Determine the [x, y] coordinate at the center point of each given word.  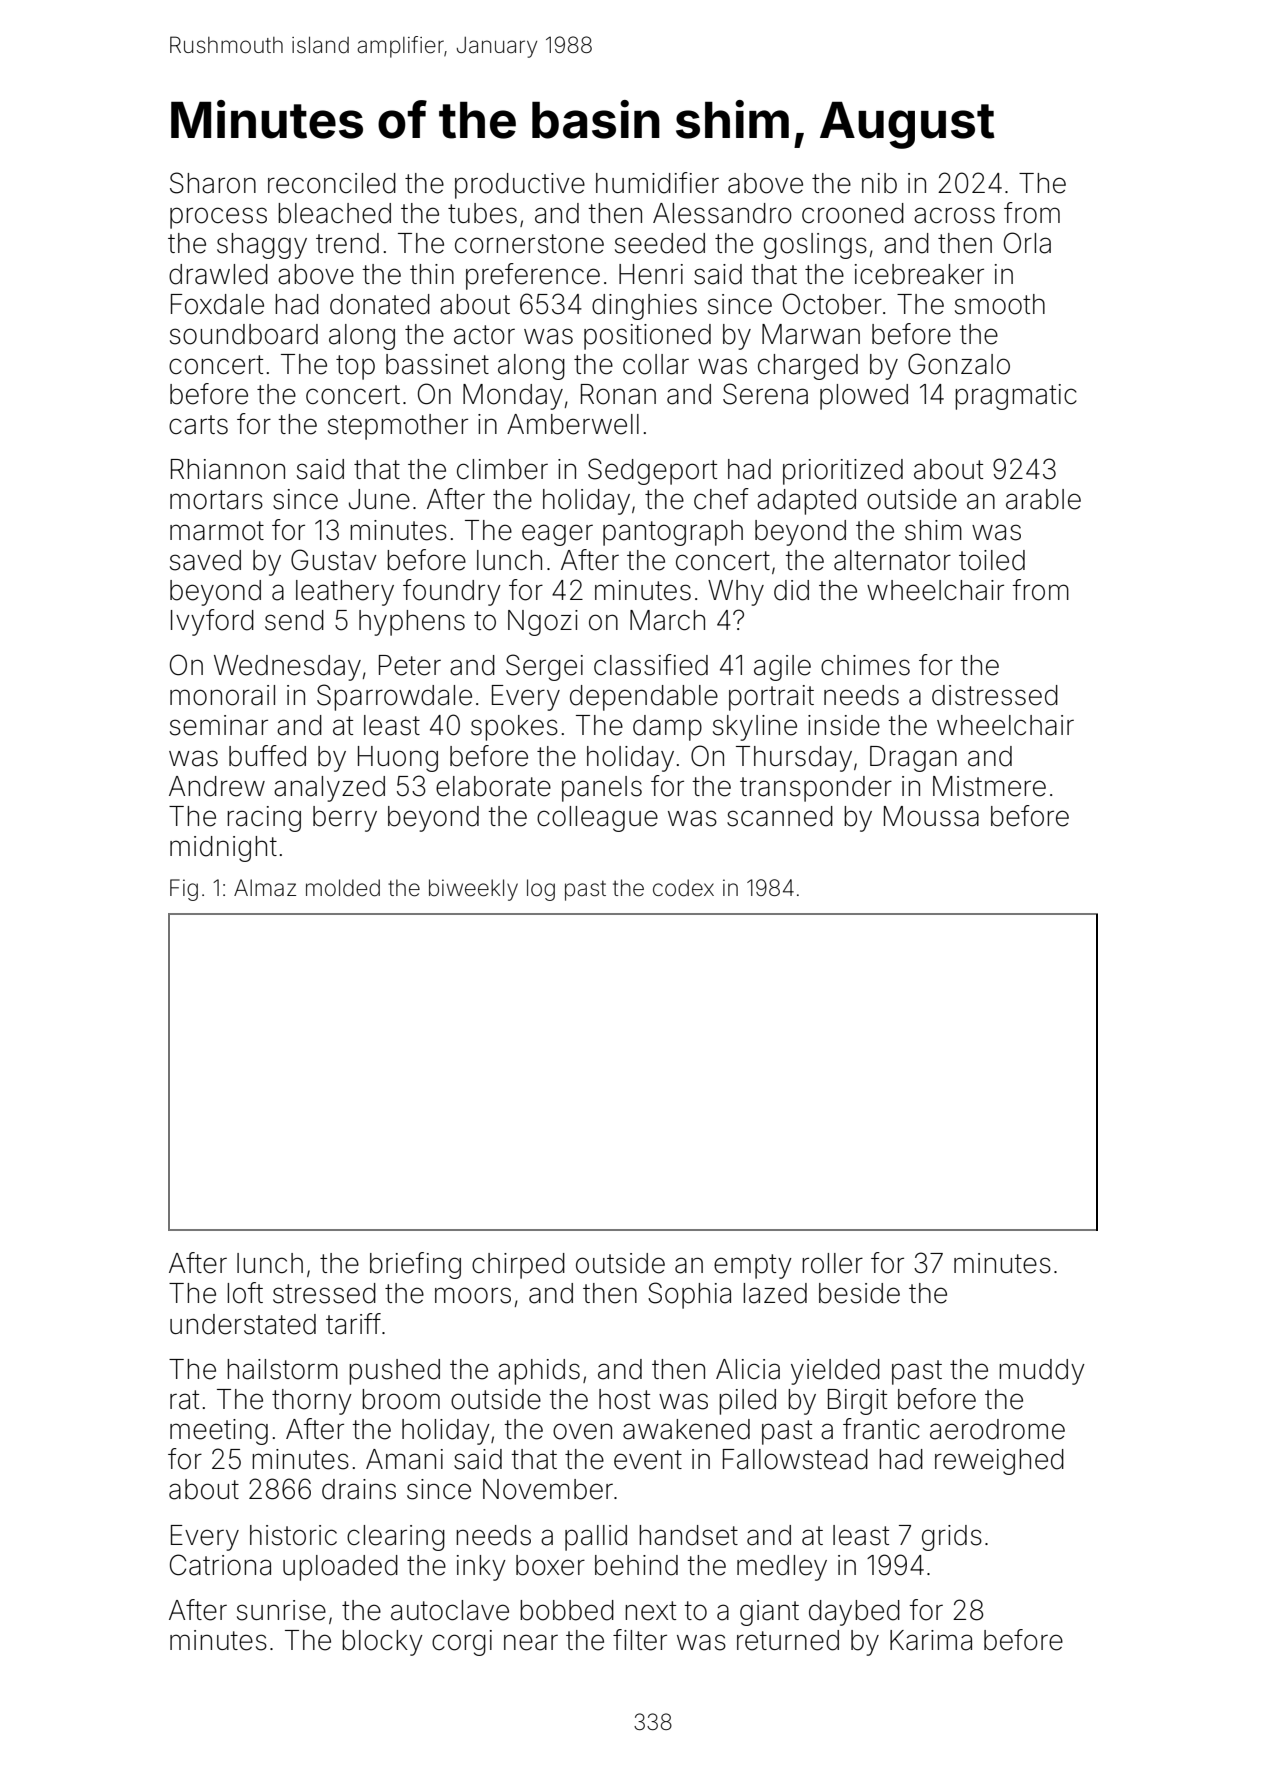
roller [832, 1263]
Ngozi [543, 623]
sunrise [281, 1610]
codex [683, 888]
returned [788, 1640]
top [355, 367]
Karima [931, 1640]
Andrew [217, 786]
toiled [992, 560]
